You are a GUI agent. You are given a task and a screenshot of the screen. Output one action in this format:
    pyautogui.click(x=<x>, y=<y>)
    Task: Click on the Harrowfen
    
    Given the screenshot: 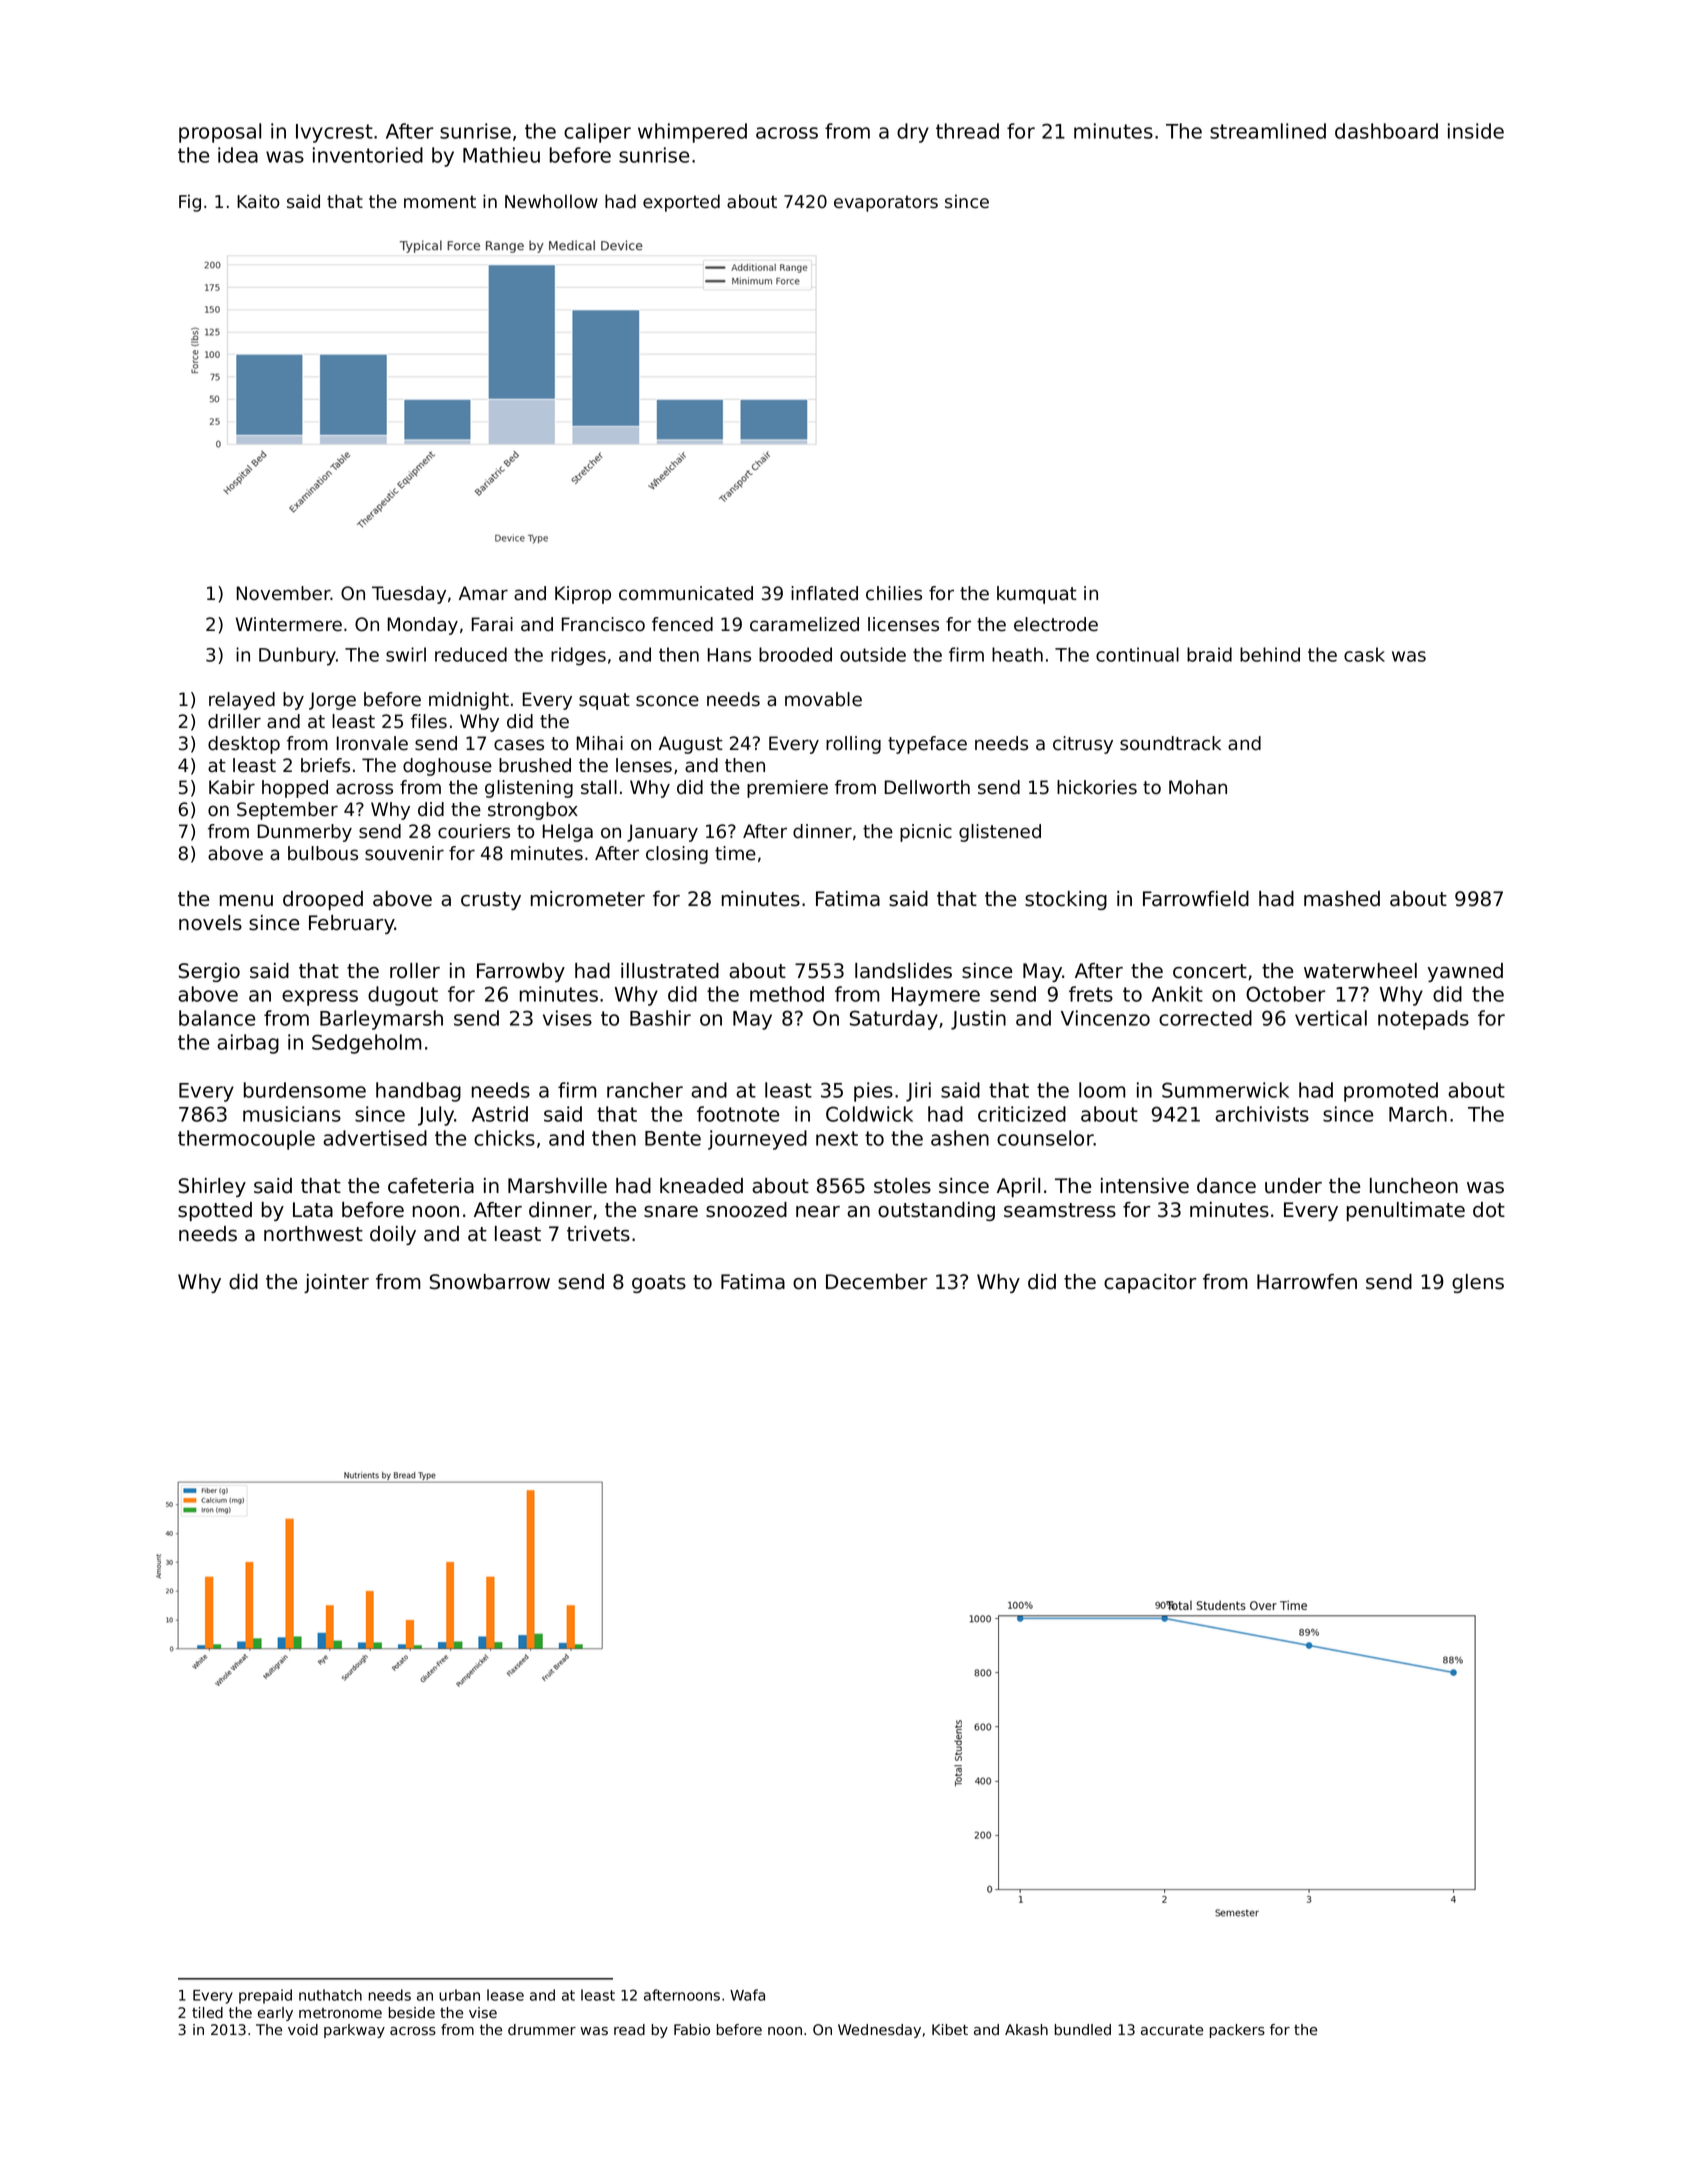 What is the action you would take?
    pyautogui.click(x=1307, y=1282)
